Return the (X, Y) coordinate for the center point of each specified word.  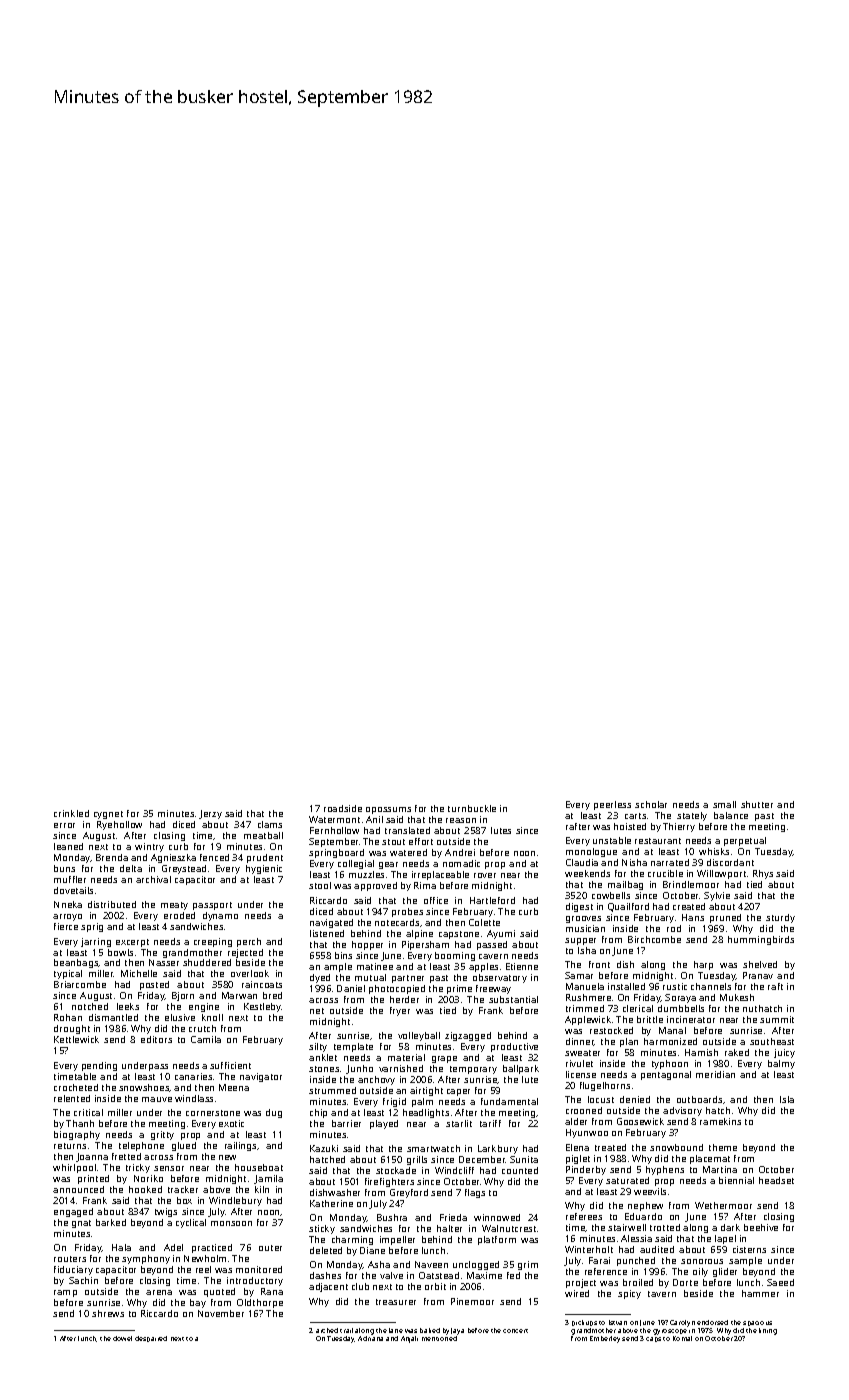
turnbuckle (472, 808)
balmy (781, 1064)
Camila (206, 1039)
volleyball (419, 1036)
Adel (173, 1247)
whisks (714, 851)
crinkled (71, 813)
